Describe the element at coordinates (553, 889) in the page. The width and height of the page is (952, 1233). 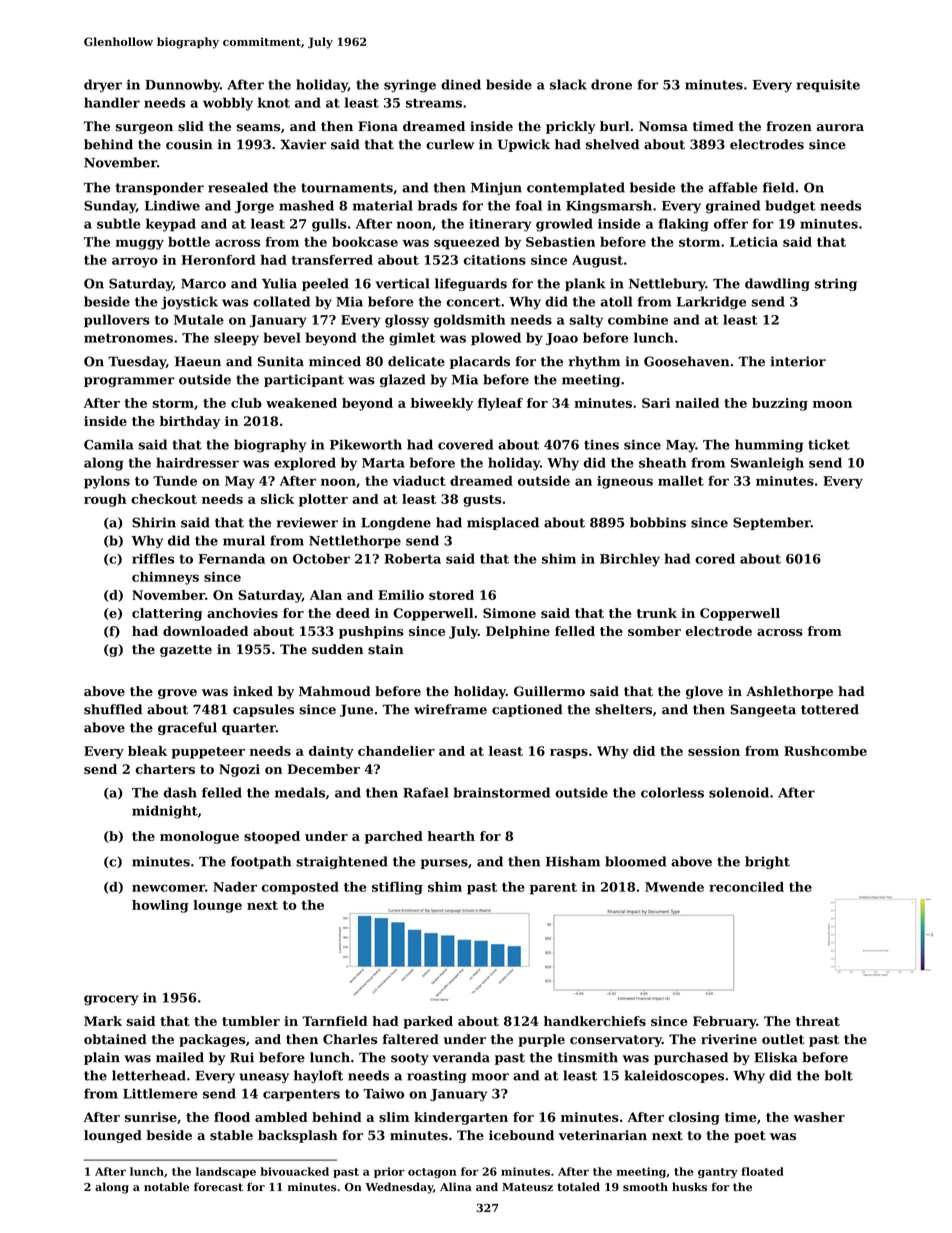
I see `parent` at that location.
